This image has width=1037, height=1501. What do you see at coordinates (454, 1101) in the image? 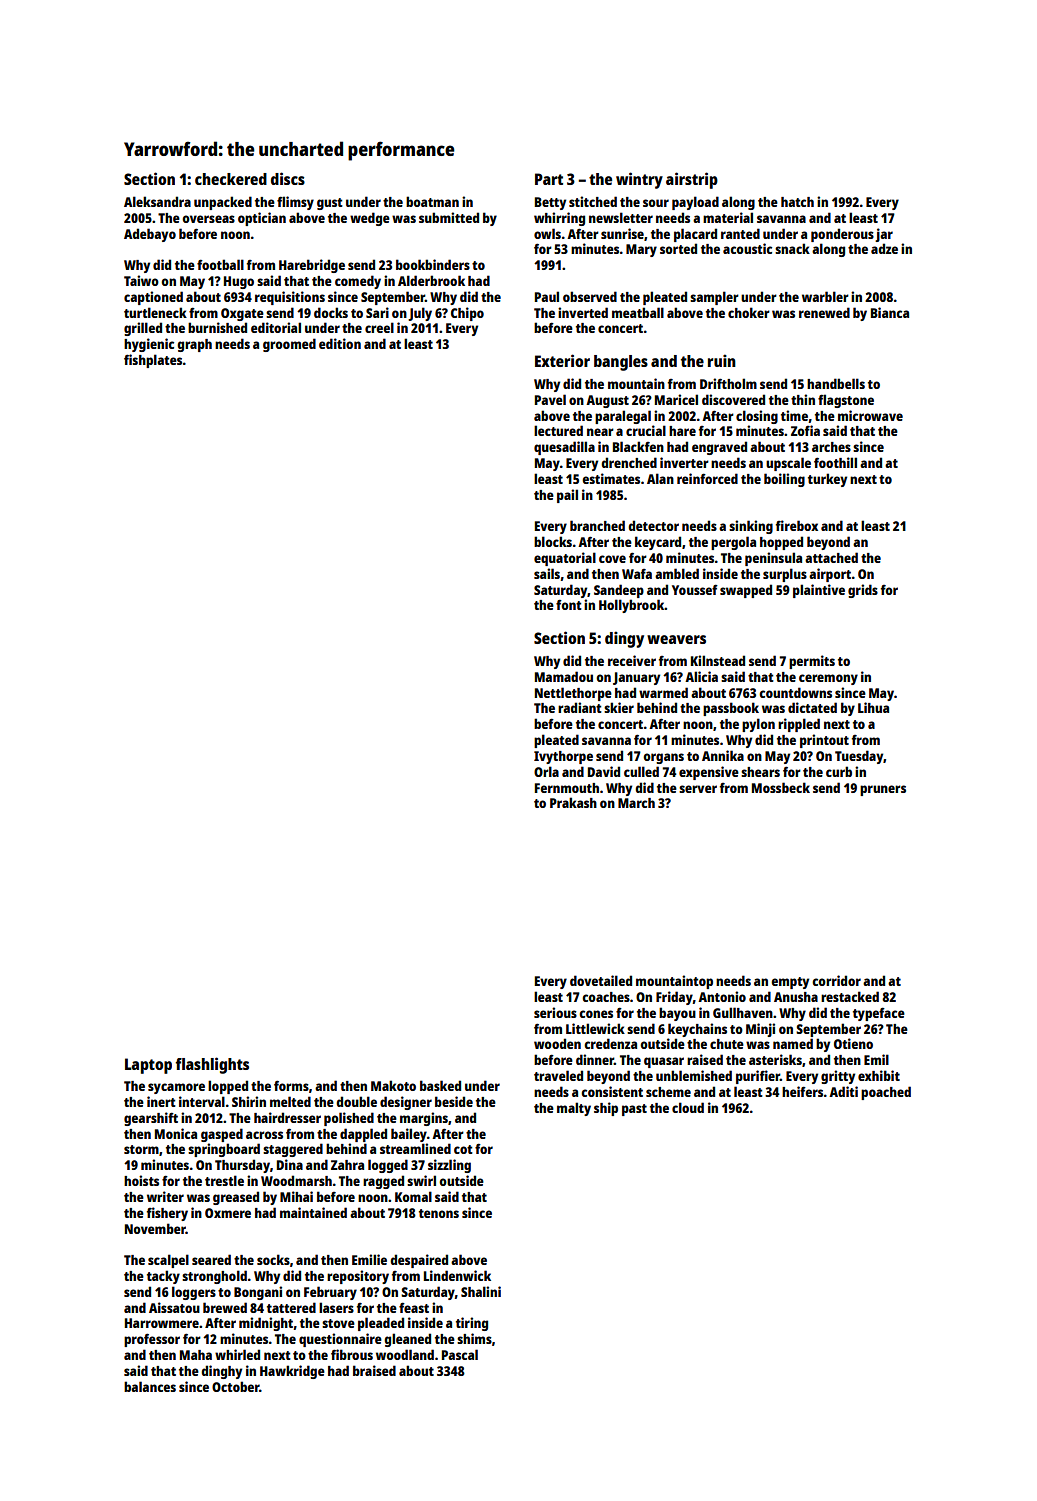
I see `beside` at bounding box center [454, 1101].
